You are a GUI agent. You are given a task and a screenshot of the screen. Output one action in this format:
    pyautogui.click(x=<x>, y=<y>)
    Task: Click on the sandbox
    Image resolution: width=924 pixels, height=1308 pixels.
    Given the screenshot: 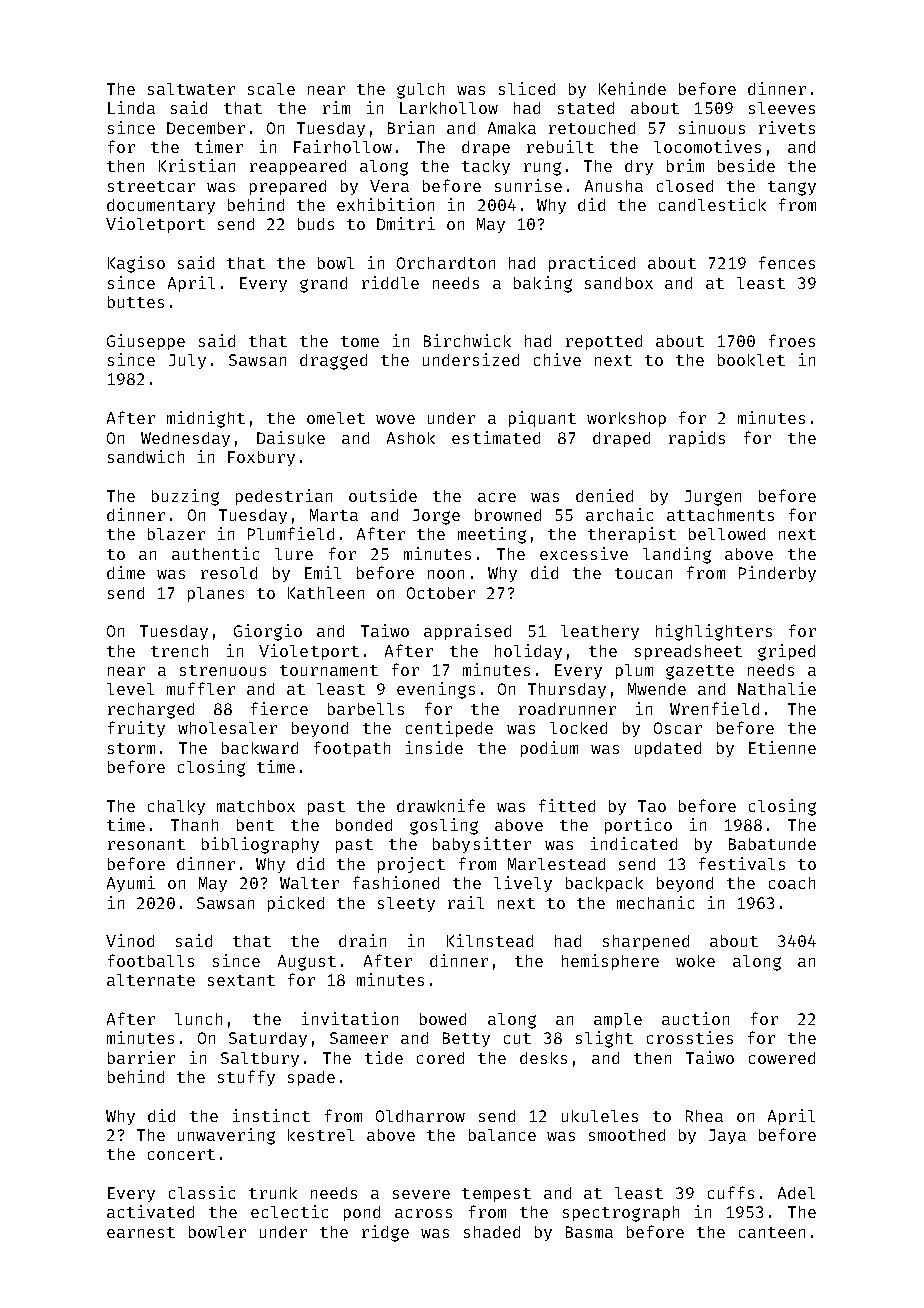 What is the action you would take?
    pyautogui.click(x=619, y=283)
